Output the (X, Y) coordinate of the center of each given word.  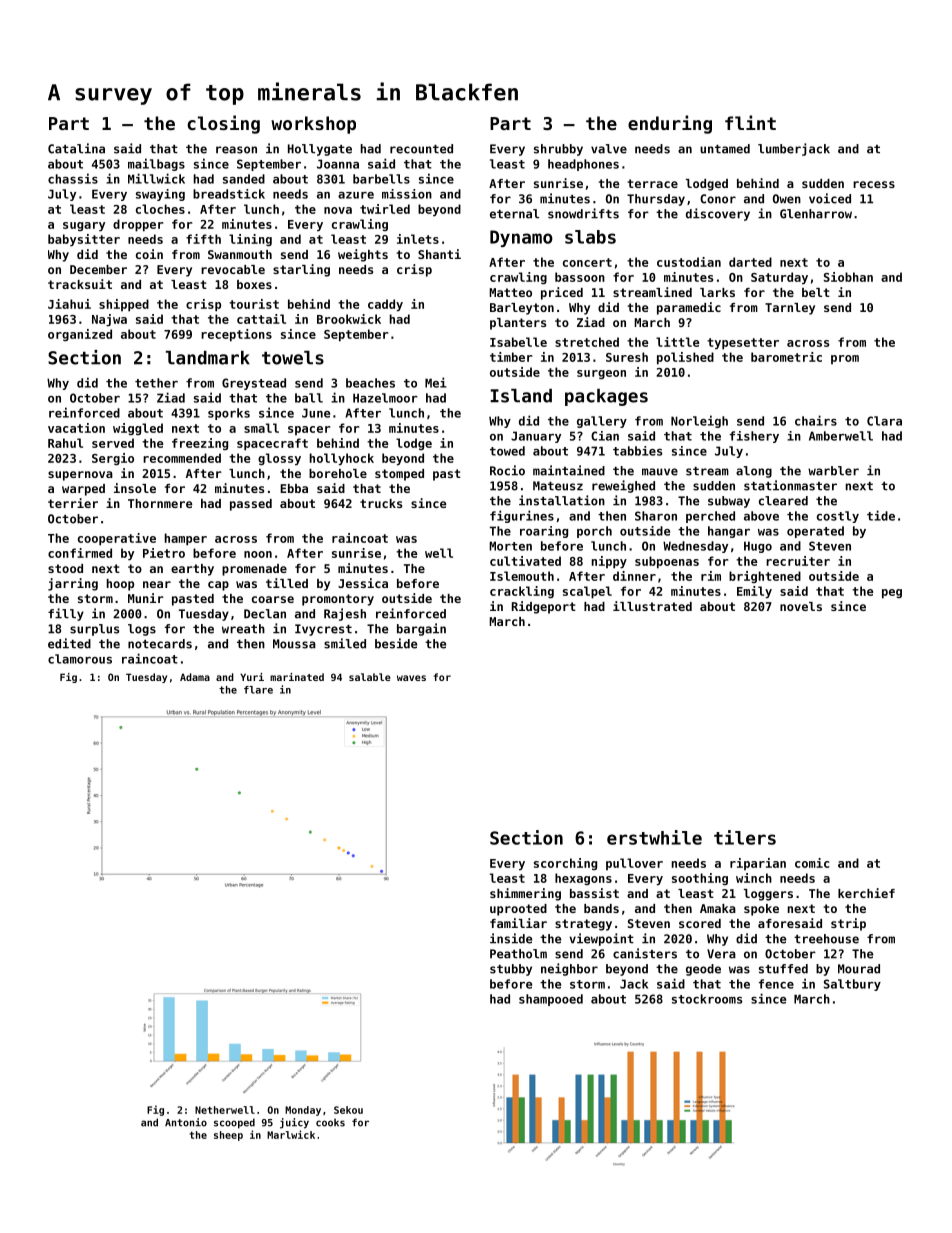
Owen (787, 199)
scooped (234, 1123)
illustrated (652, 606)
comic (812, 863)
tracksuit (80, 284)
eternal (514, 214)
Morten (510, 546)
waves (411, 678)
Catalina (76, 148)
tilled (287, 583)
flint (750, 122)
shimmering (525, 894)
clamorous (80, 659)
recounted (421, 149)
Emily (754, 592)
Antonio (186, 1122)
